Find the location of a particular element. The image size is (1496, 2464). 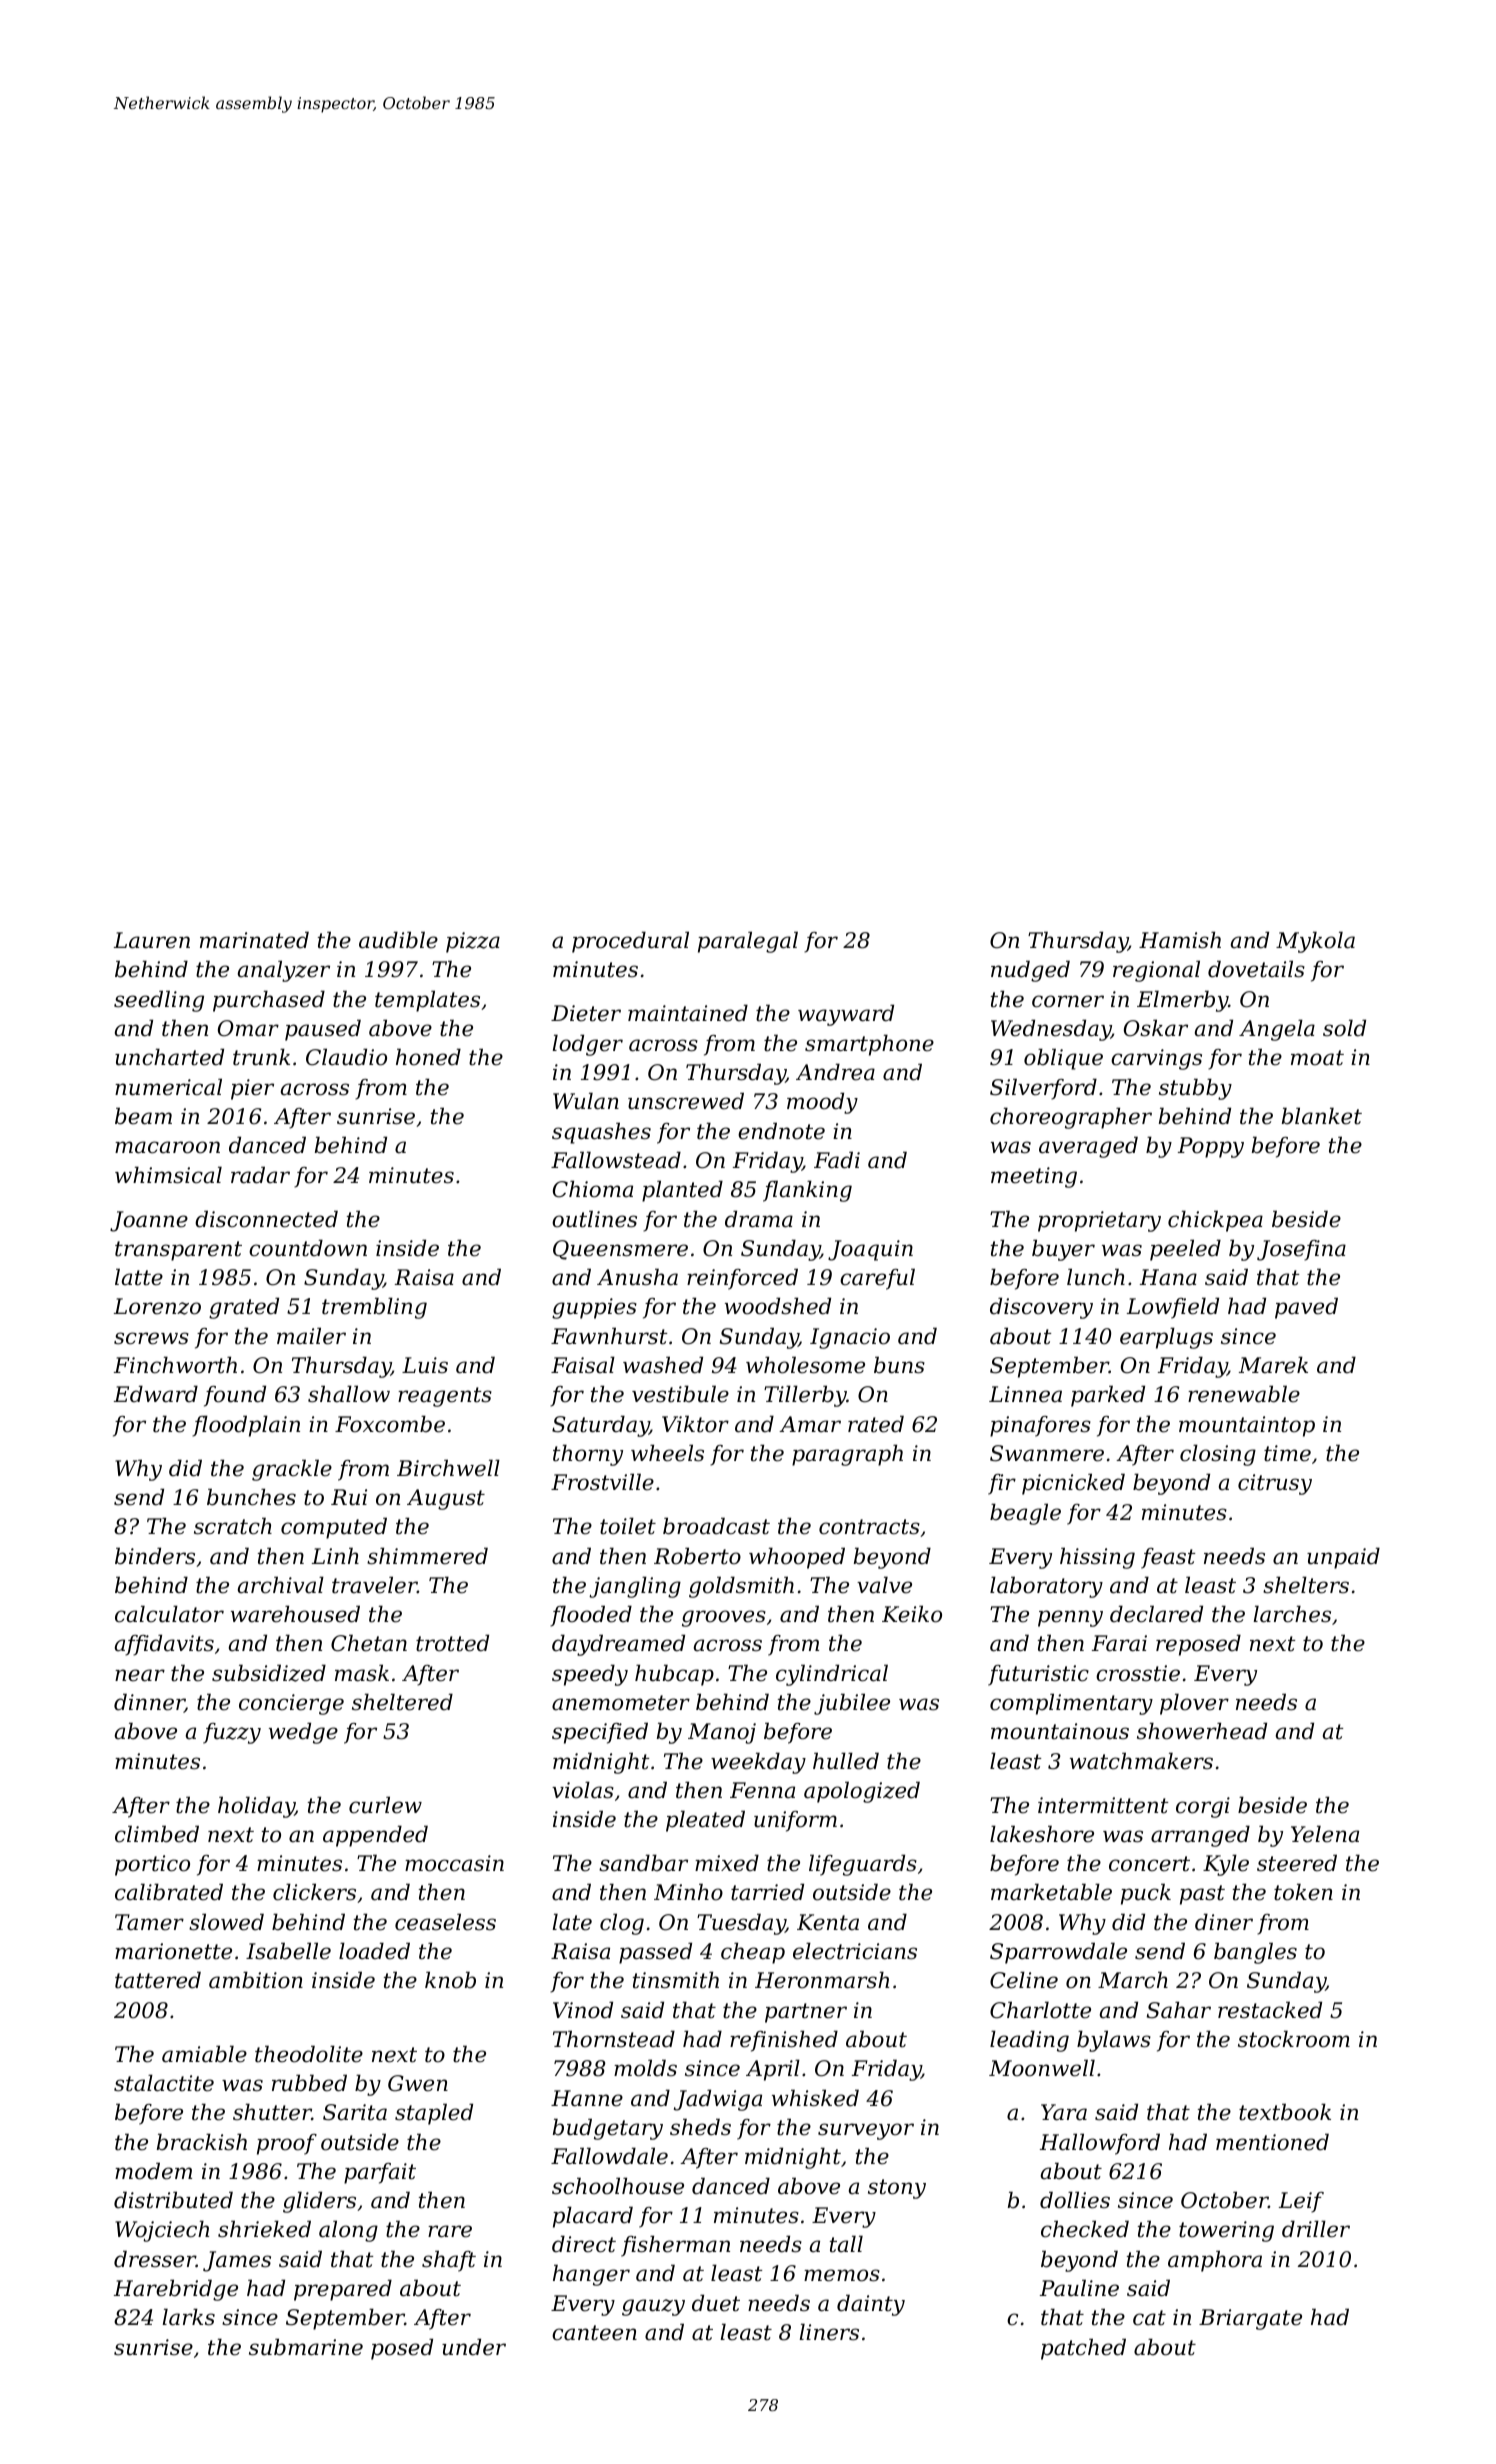

Mykola is located at coordinates (1315, 942).
